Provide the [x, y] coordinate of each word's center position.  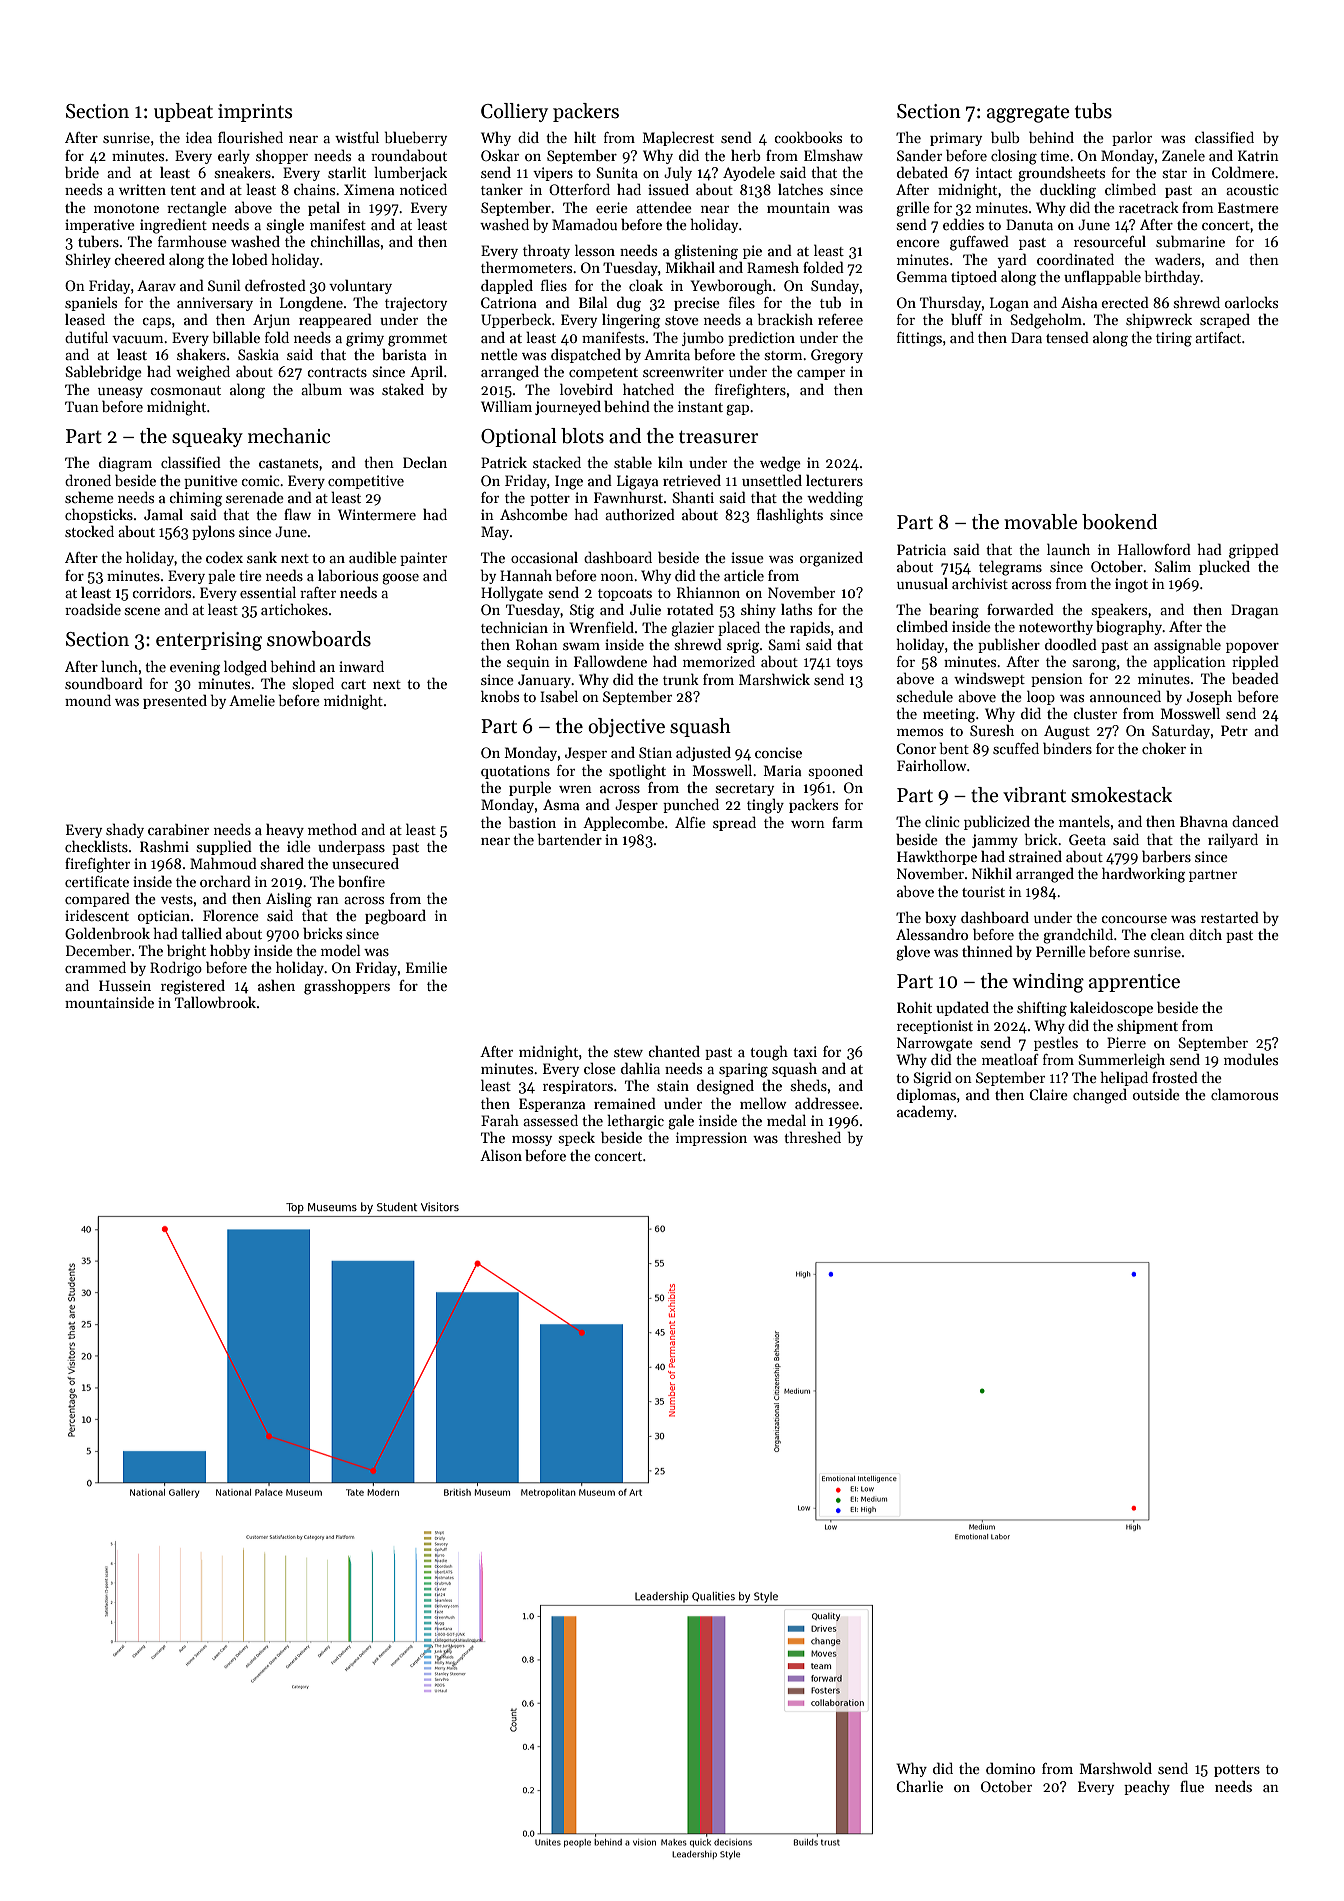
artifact [1218, 337]
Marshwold [1116, 1768]
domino [1010, 1768]
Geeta [1087, 839]
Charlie [919, 1786]
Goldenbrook [107, 933]
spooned [836, 771]
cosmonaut [185, 390]
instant [700, 406]
